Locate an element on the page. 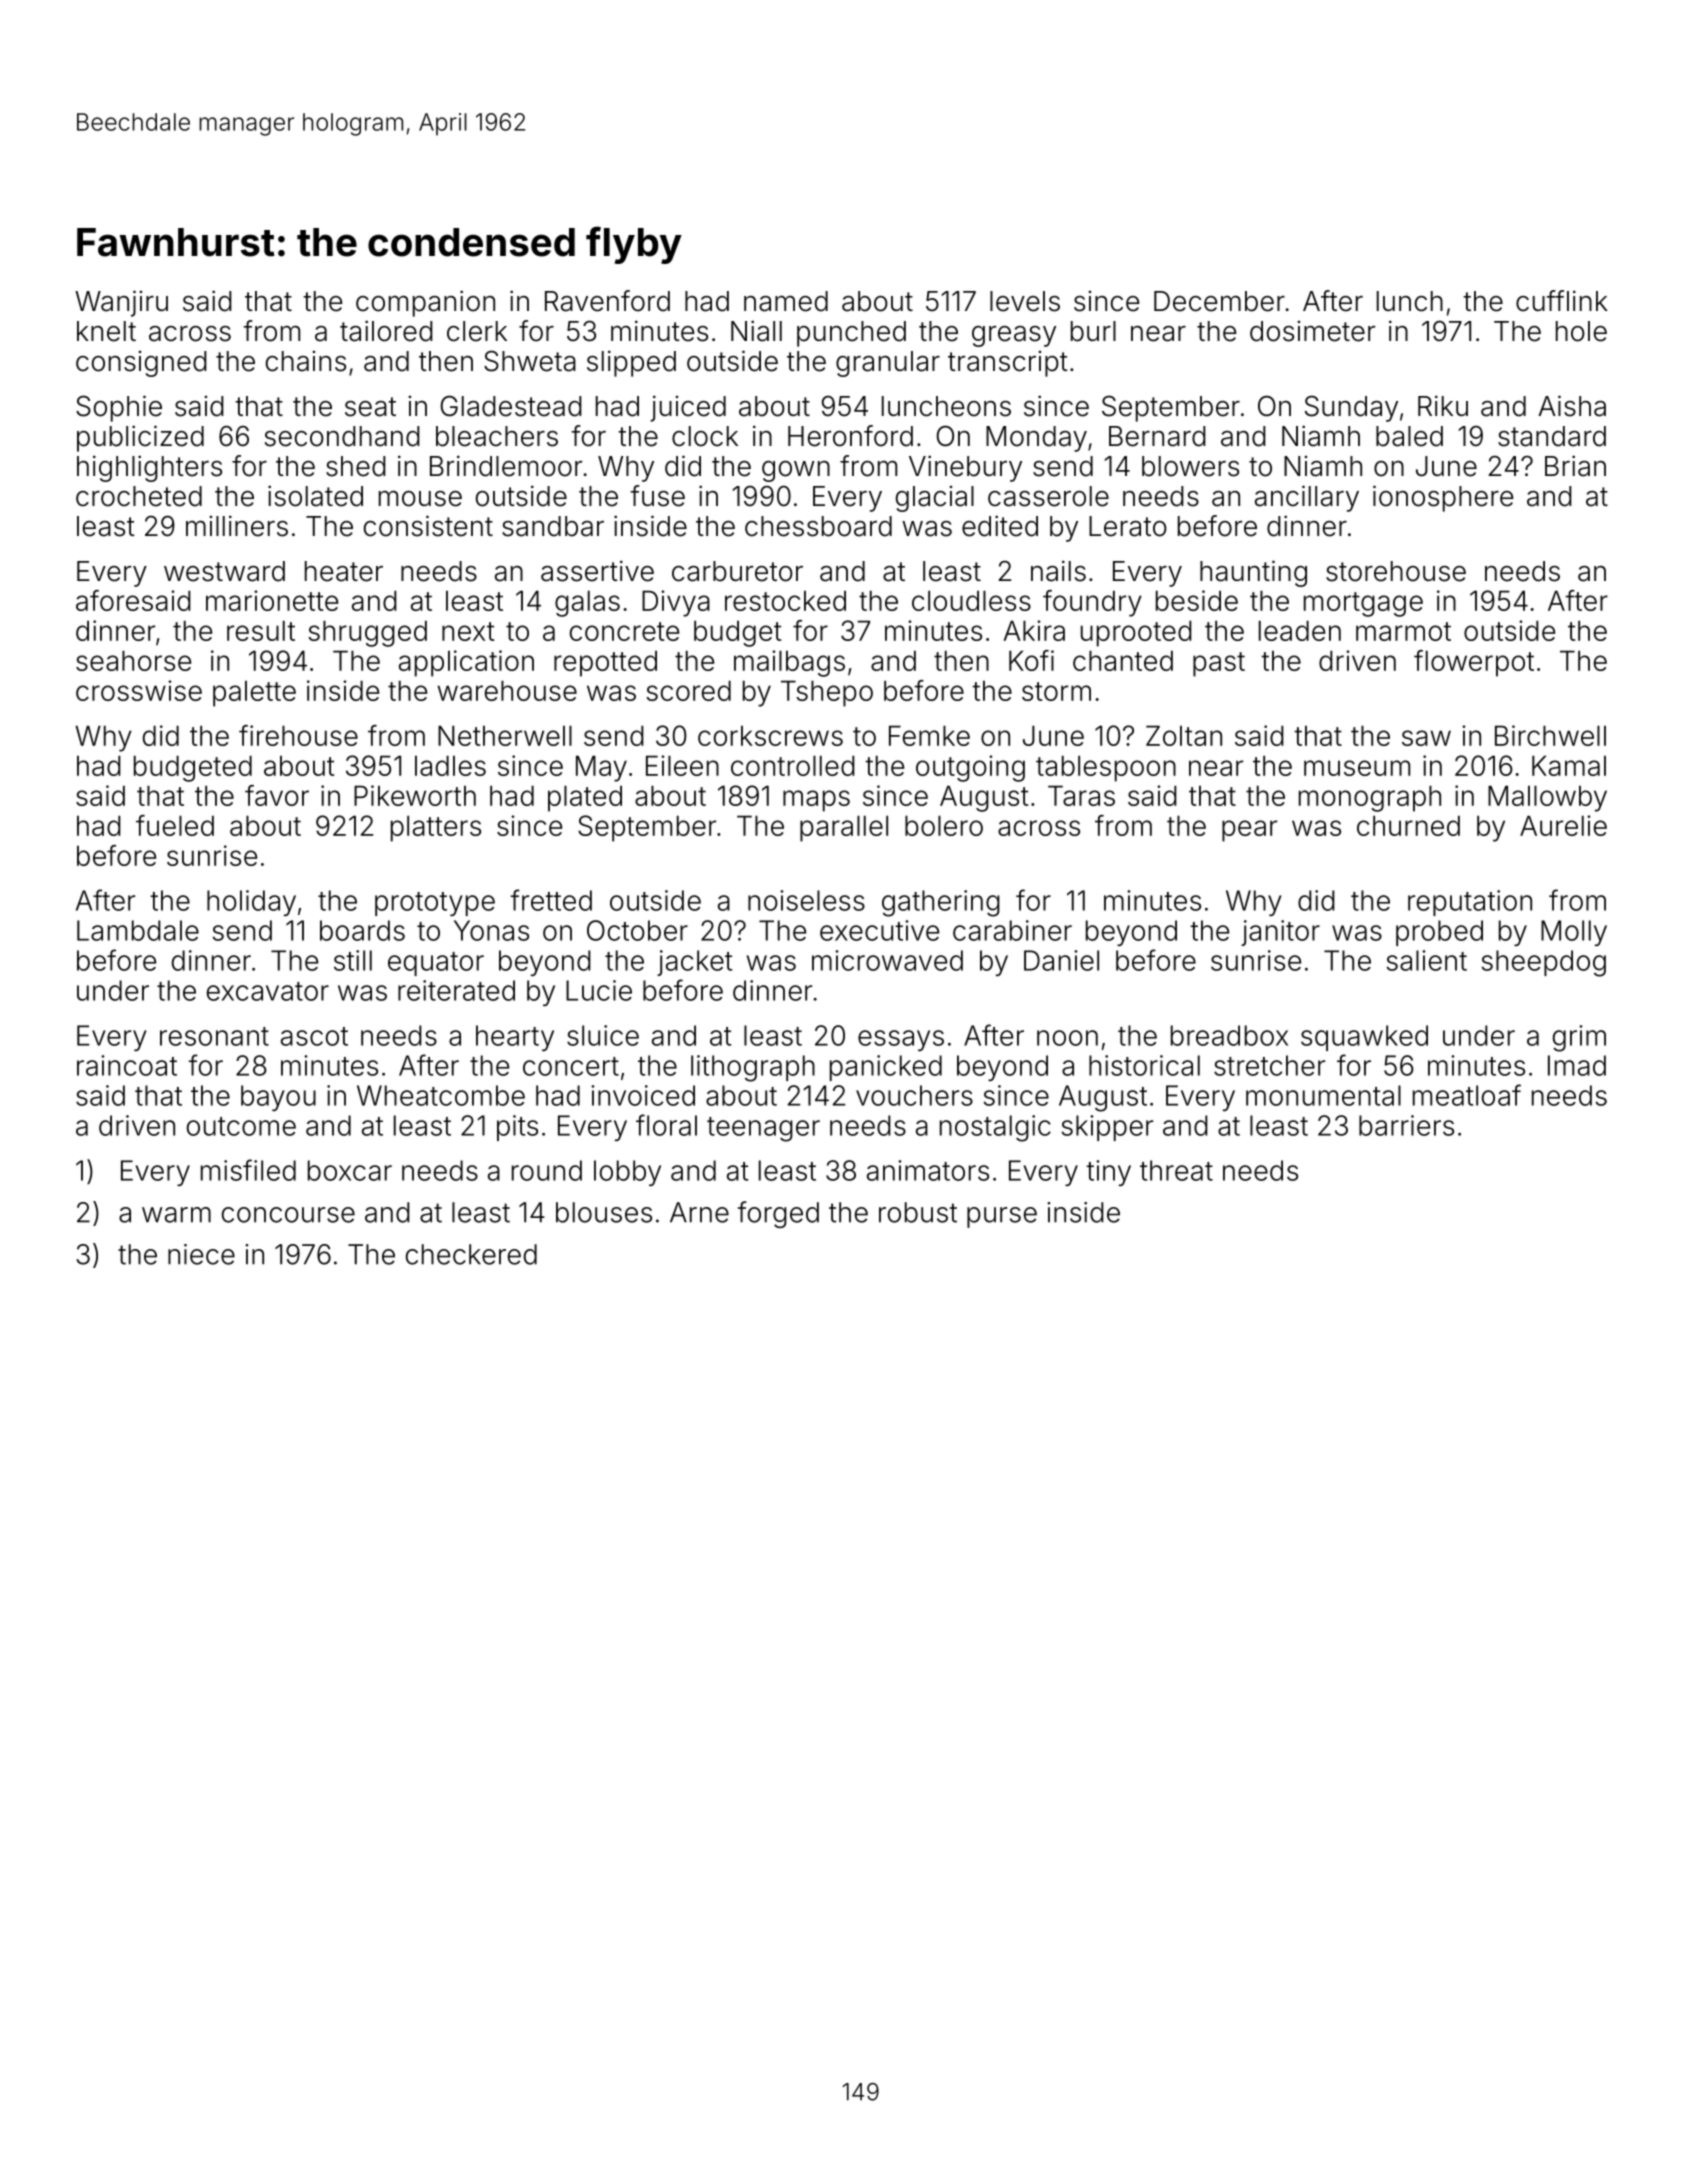 The width and height of the page is (1683, 2178). crosswise is located at coordinates (139, 690).
